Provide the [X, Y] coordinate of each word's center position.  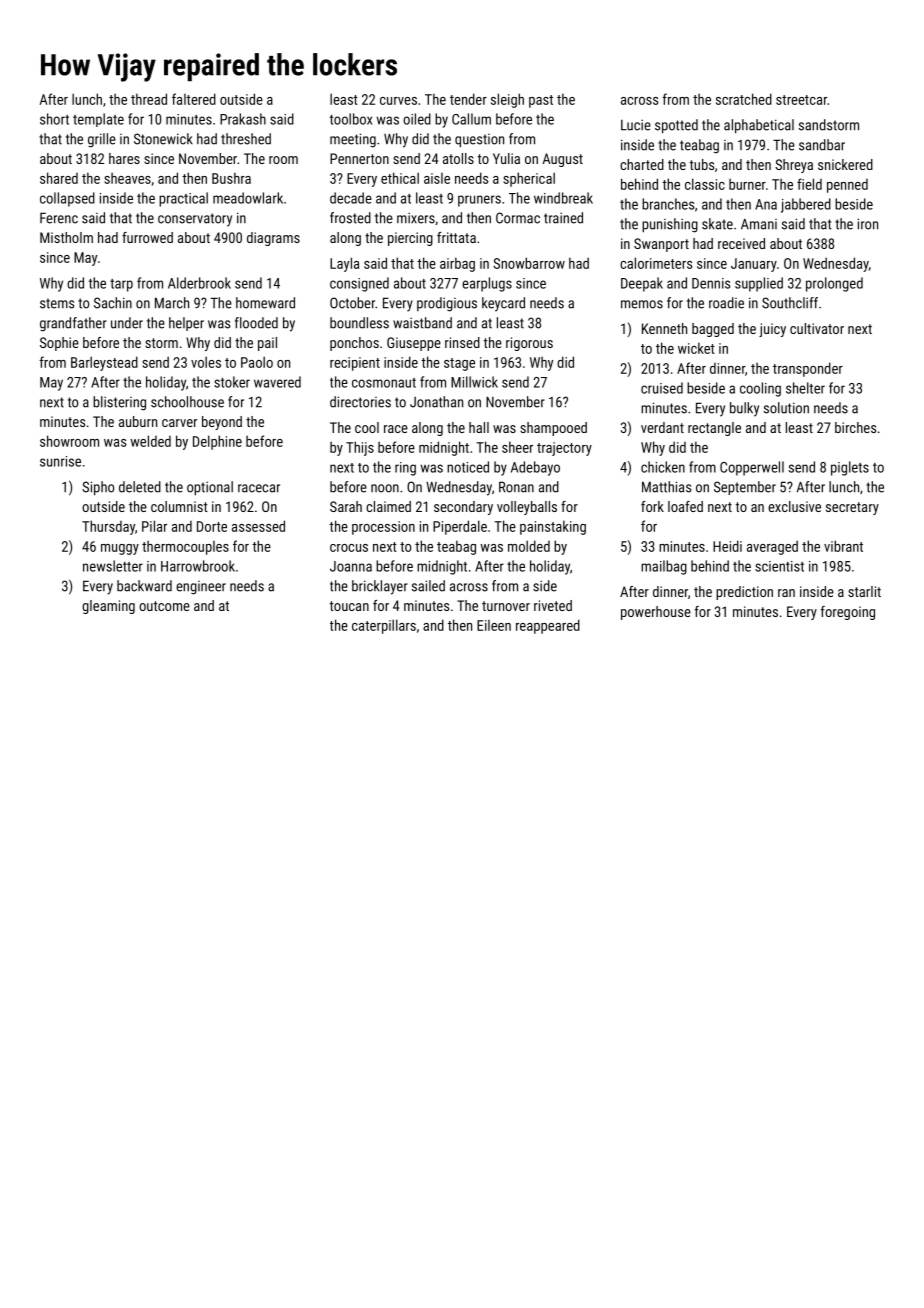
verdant [662, 427]
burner [747, 184]
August [562, 160]
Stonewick [163, 139]
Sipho [98, 488]
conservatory [195, 220]
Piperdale [460, 527]
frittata [456, 237]
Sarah [346, 506]
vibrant [843, 546]
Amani [759, 224]
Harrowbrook [198, 566]
